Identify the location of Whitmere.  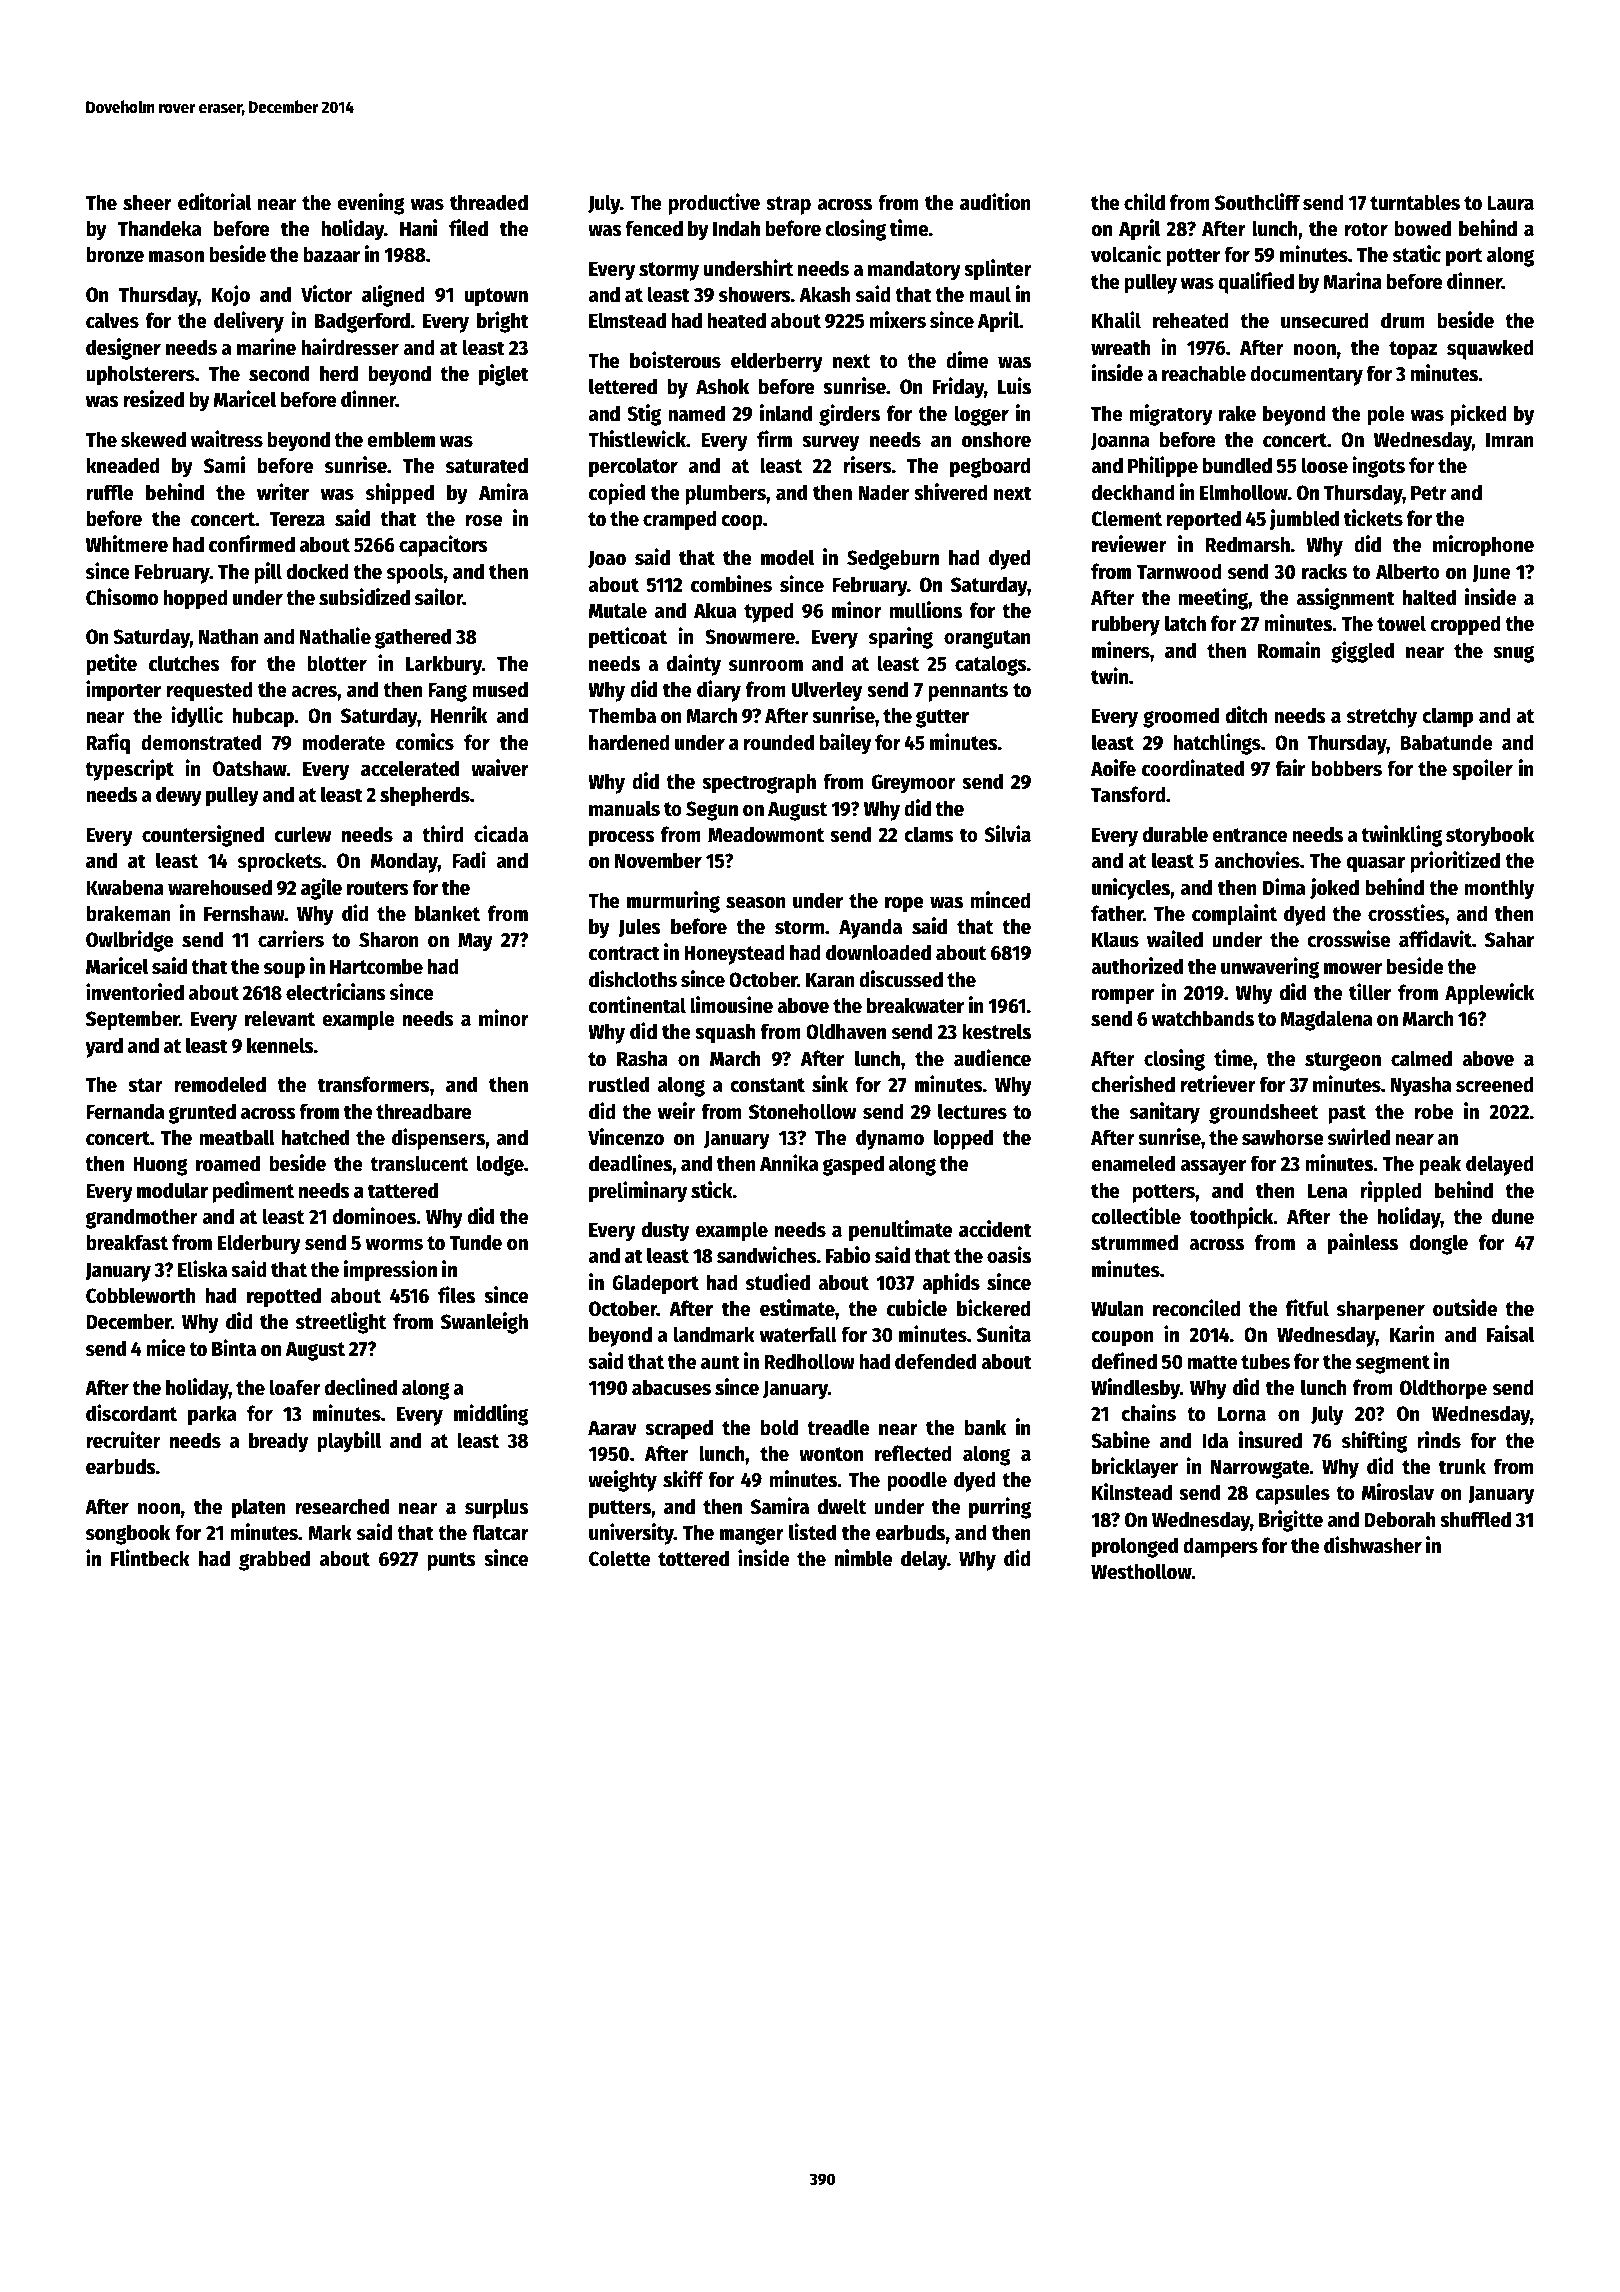
(127, 544).
